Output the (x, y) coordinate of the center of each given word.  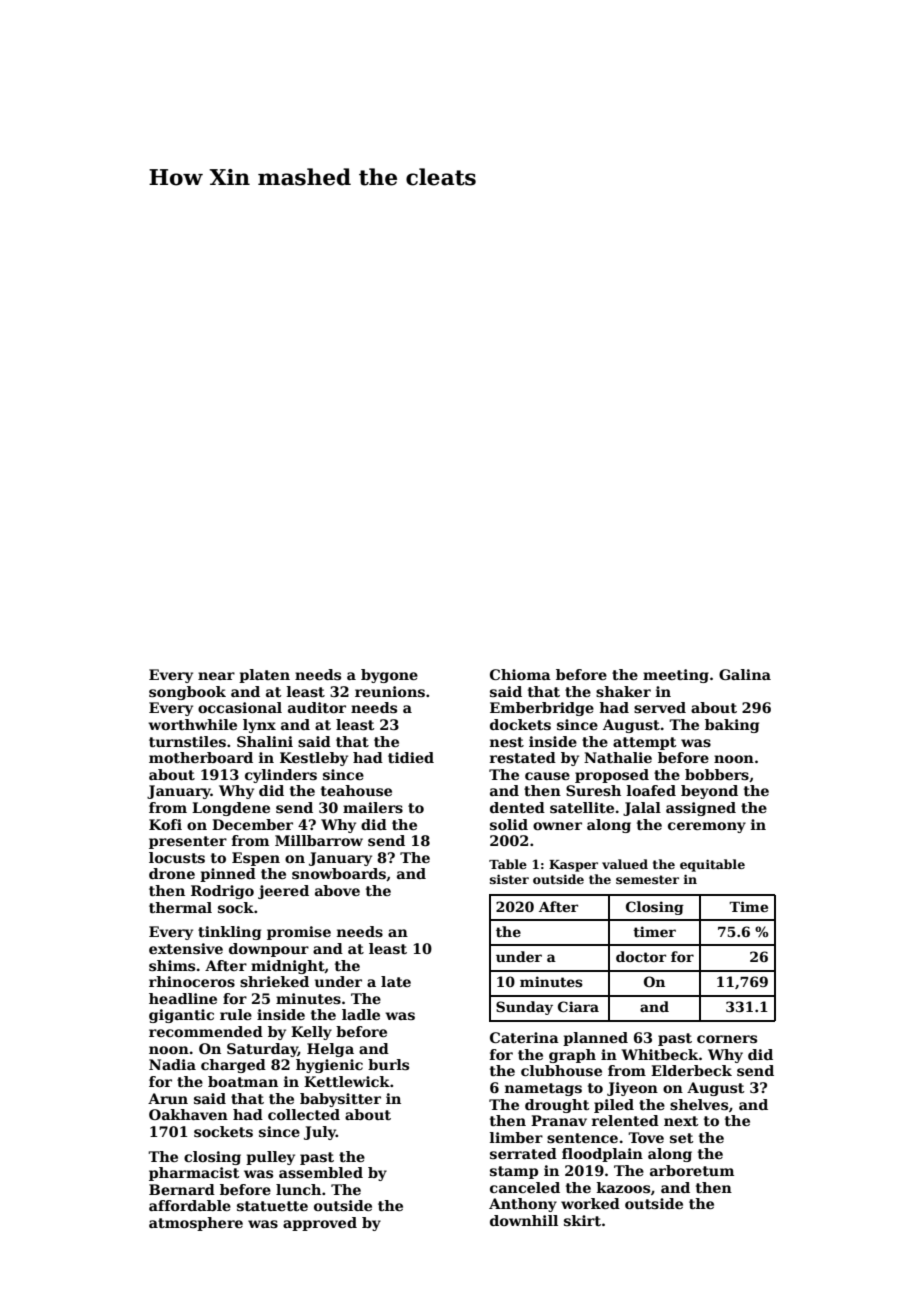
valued (625, 864)
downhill (524, 1220)
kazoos (623, 1187)
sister (509, 879)
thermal (180, 907)
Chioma (520, 674)
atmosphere (196, 1224)
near (216, 676)
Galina (745, 674)
